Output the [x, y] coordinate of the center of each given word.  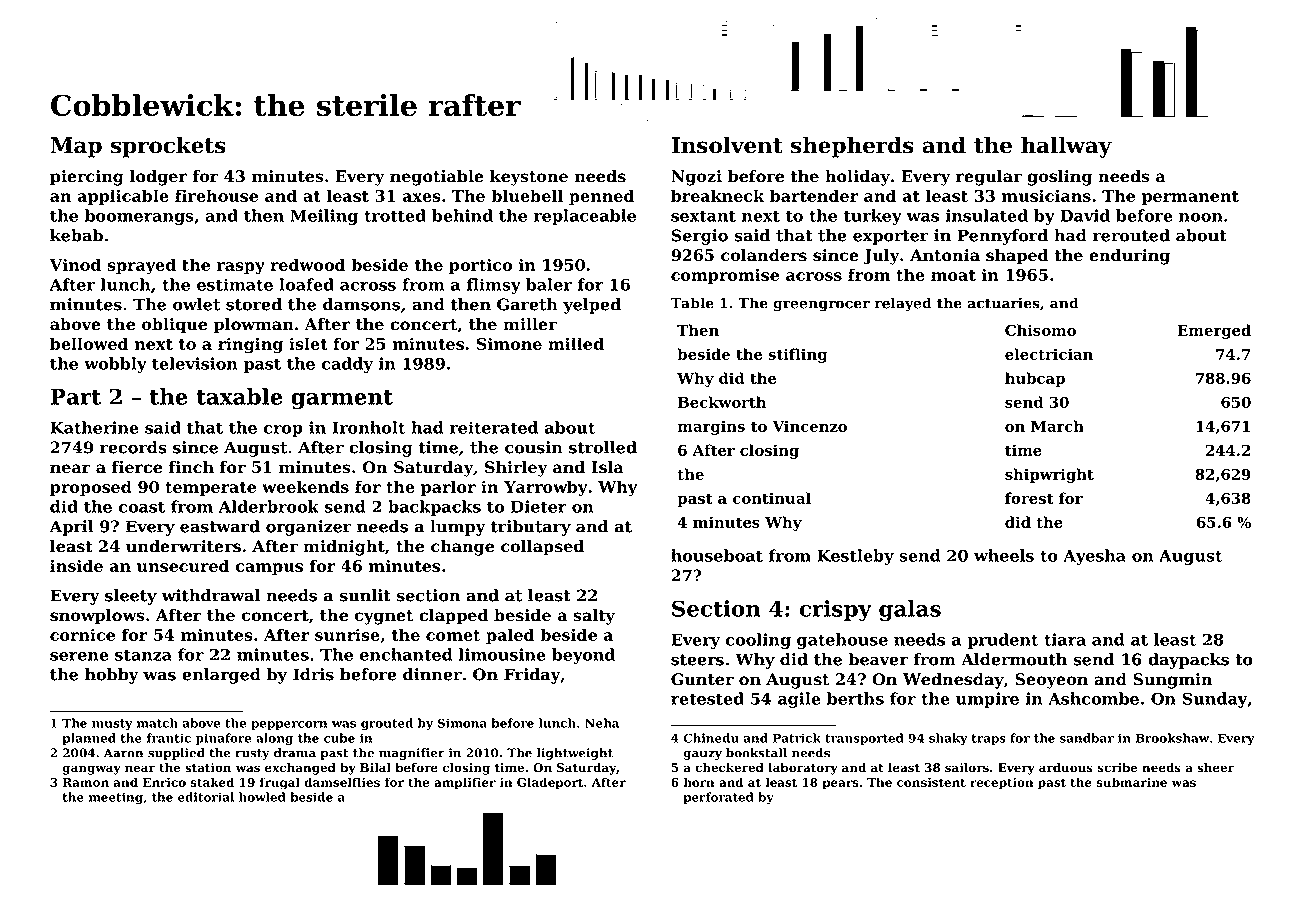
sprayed [141, 266]
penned [601, 197]
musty [112, 724]
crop [283, 431]
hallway [1066, 147]
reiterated [494, 427]
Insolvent [727, 145]
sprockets [168, 147]
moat [953, 275]
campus [269, 569]
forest [1029, 498]
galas [910, 611]
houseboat [717, 555]
